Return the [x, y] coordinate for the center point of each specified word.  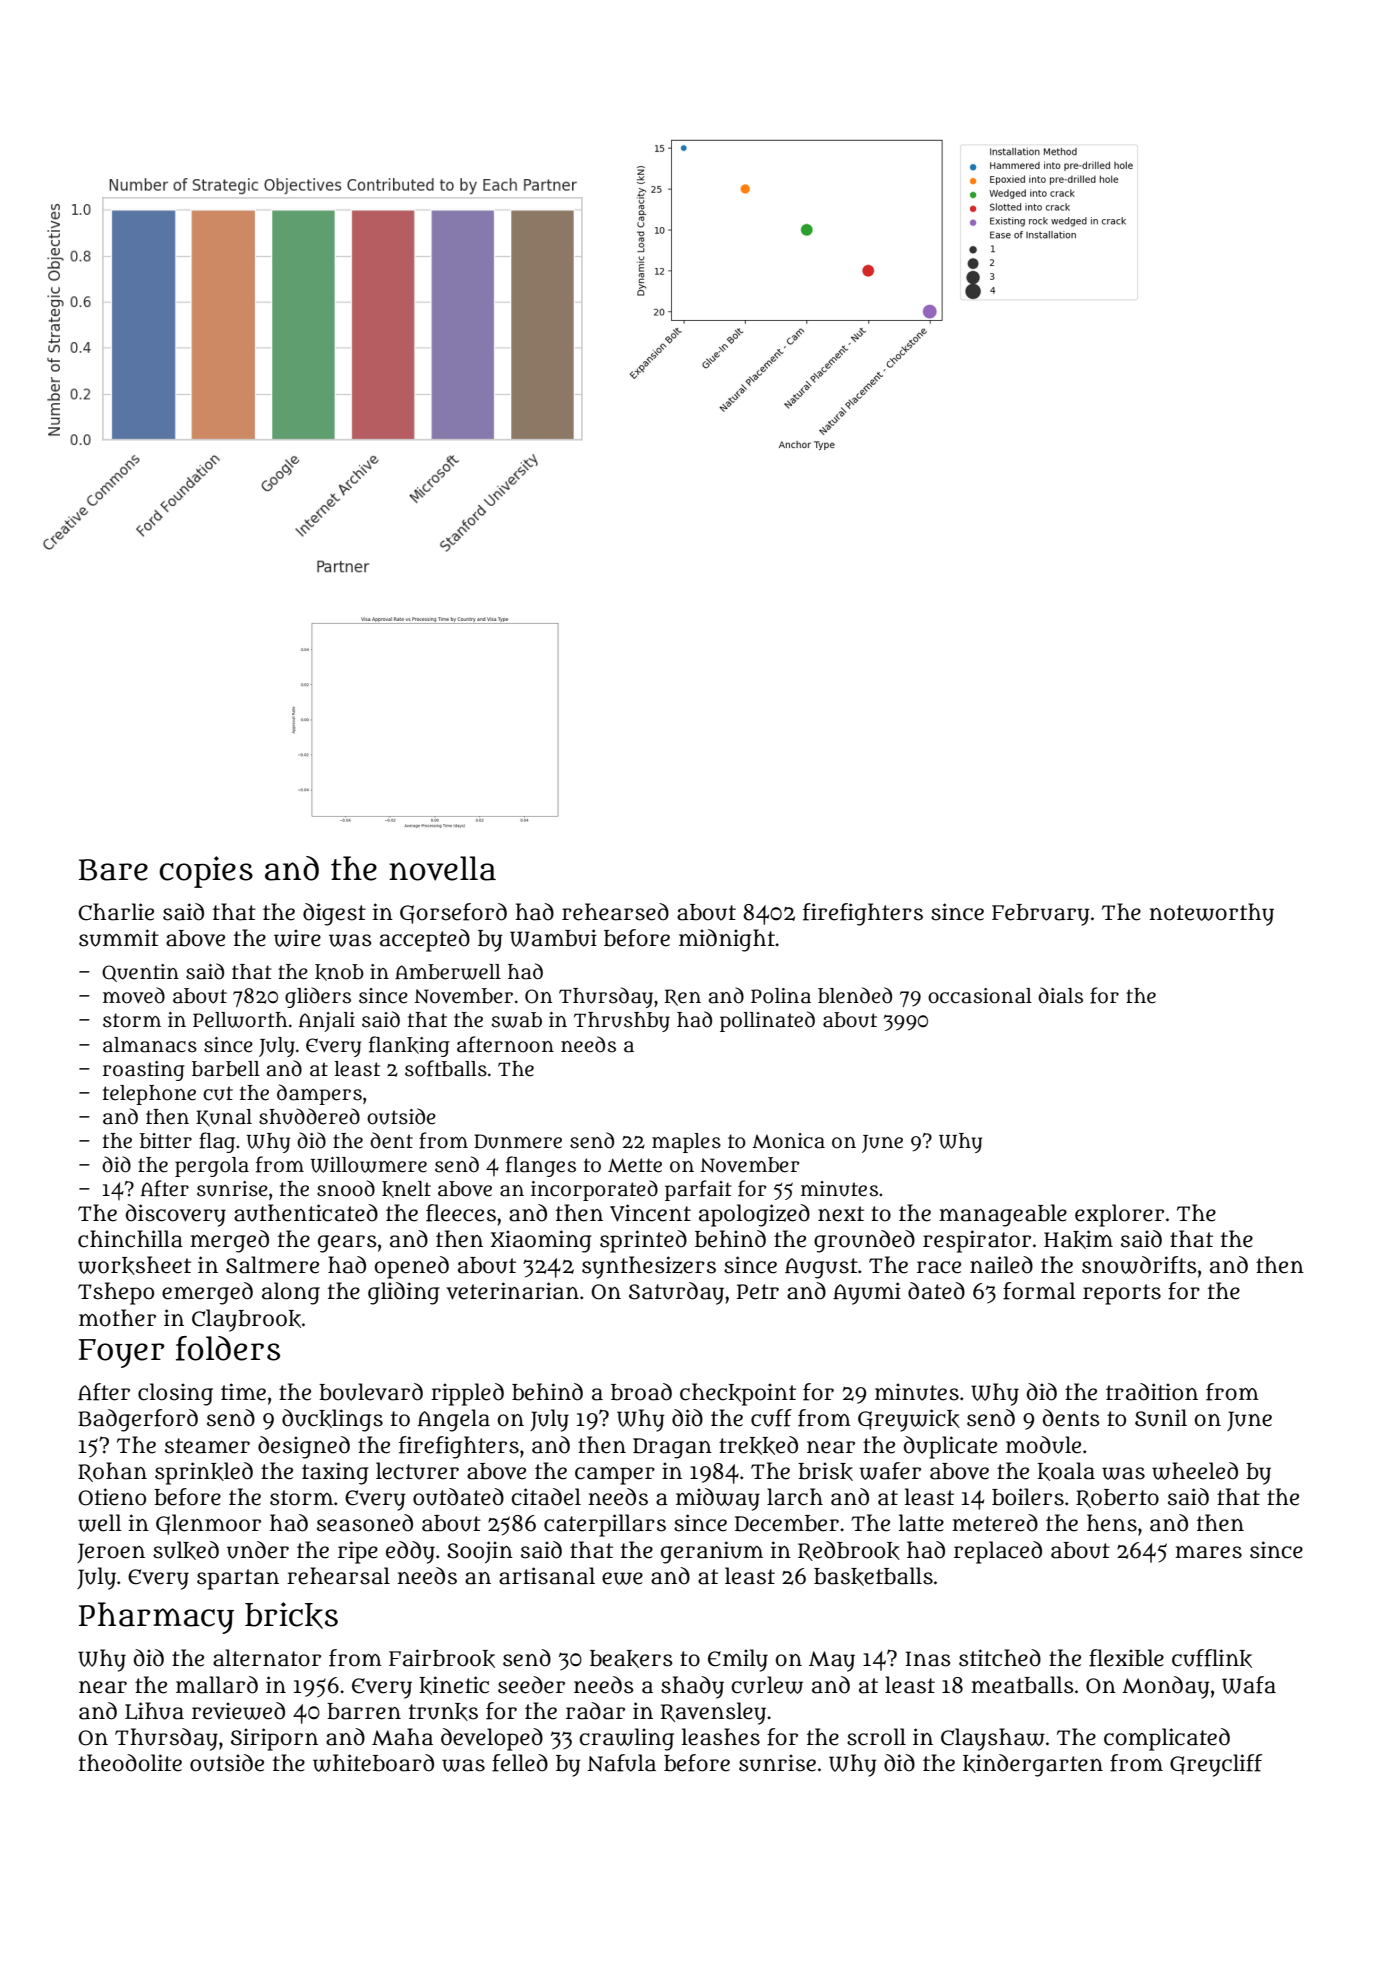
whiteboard [373, 1763]
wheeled [1195, 1471]
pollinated [767, 1021]
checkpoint [738, 1394]
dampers [319, 1094]
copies [206, 872]
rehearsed [615, 912]
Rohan [112, 1472]
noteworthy [1211, 914]
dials [1060, 995]
